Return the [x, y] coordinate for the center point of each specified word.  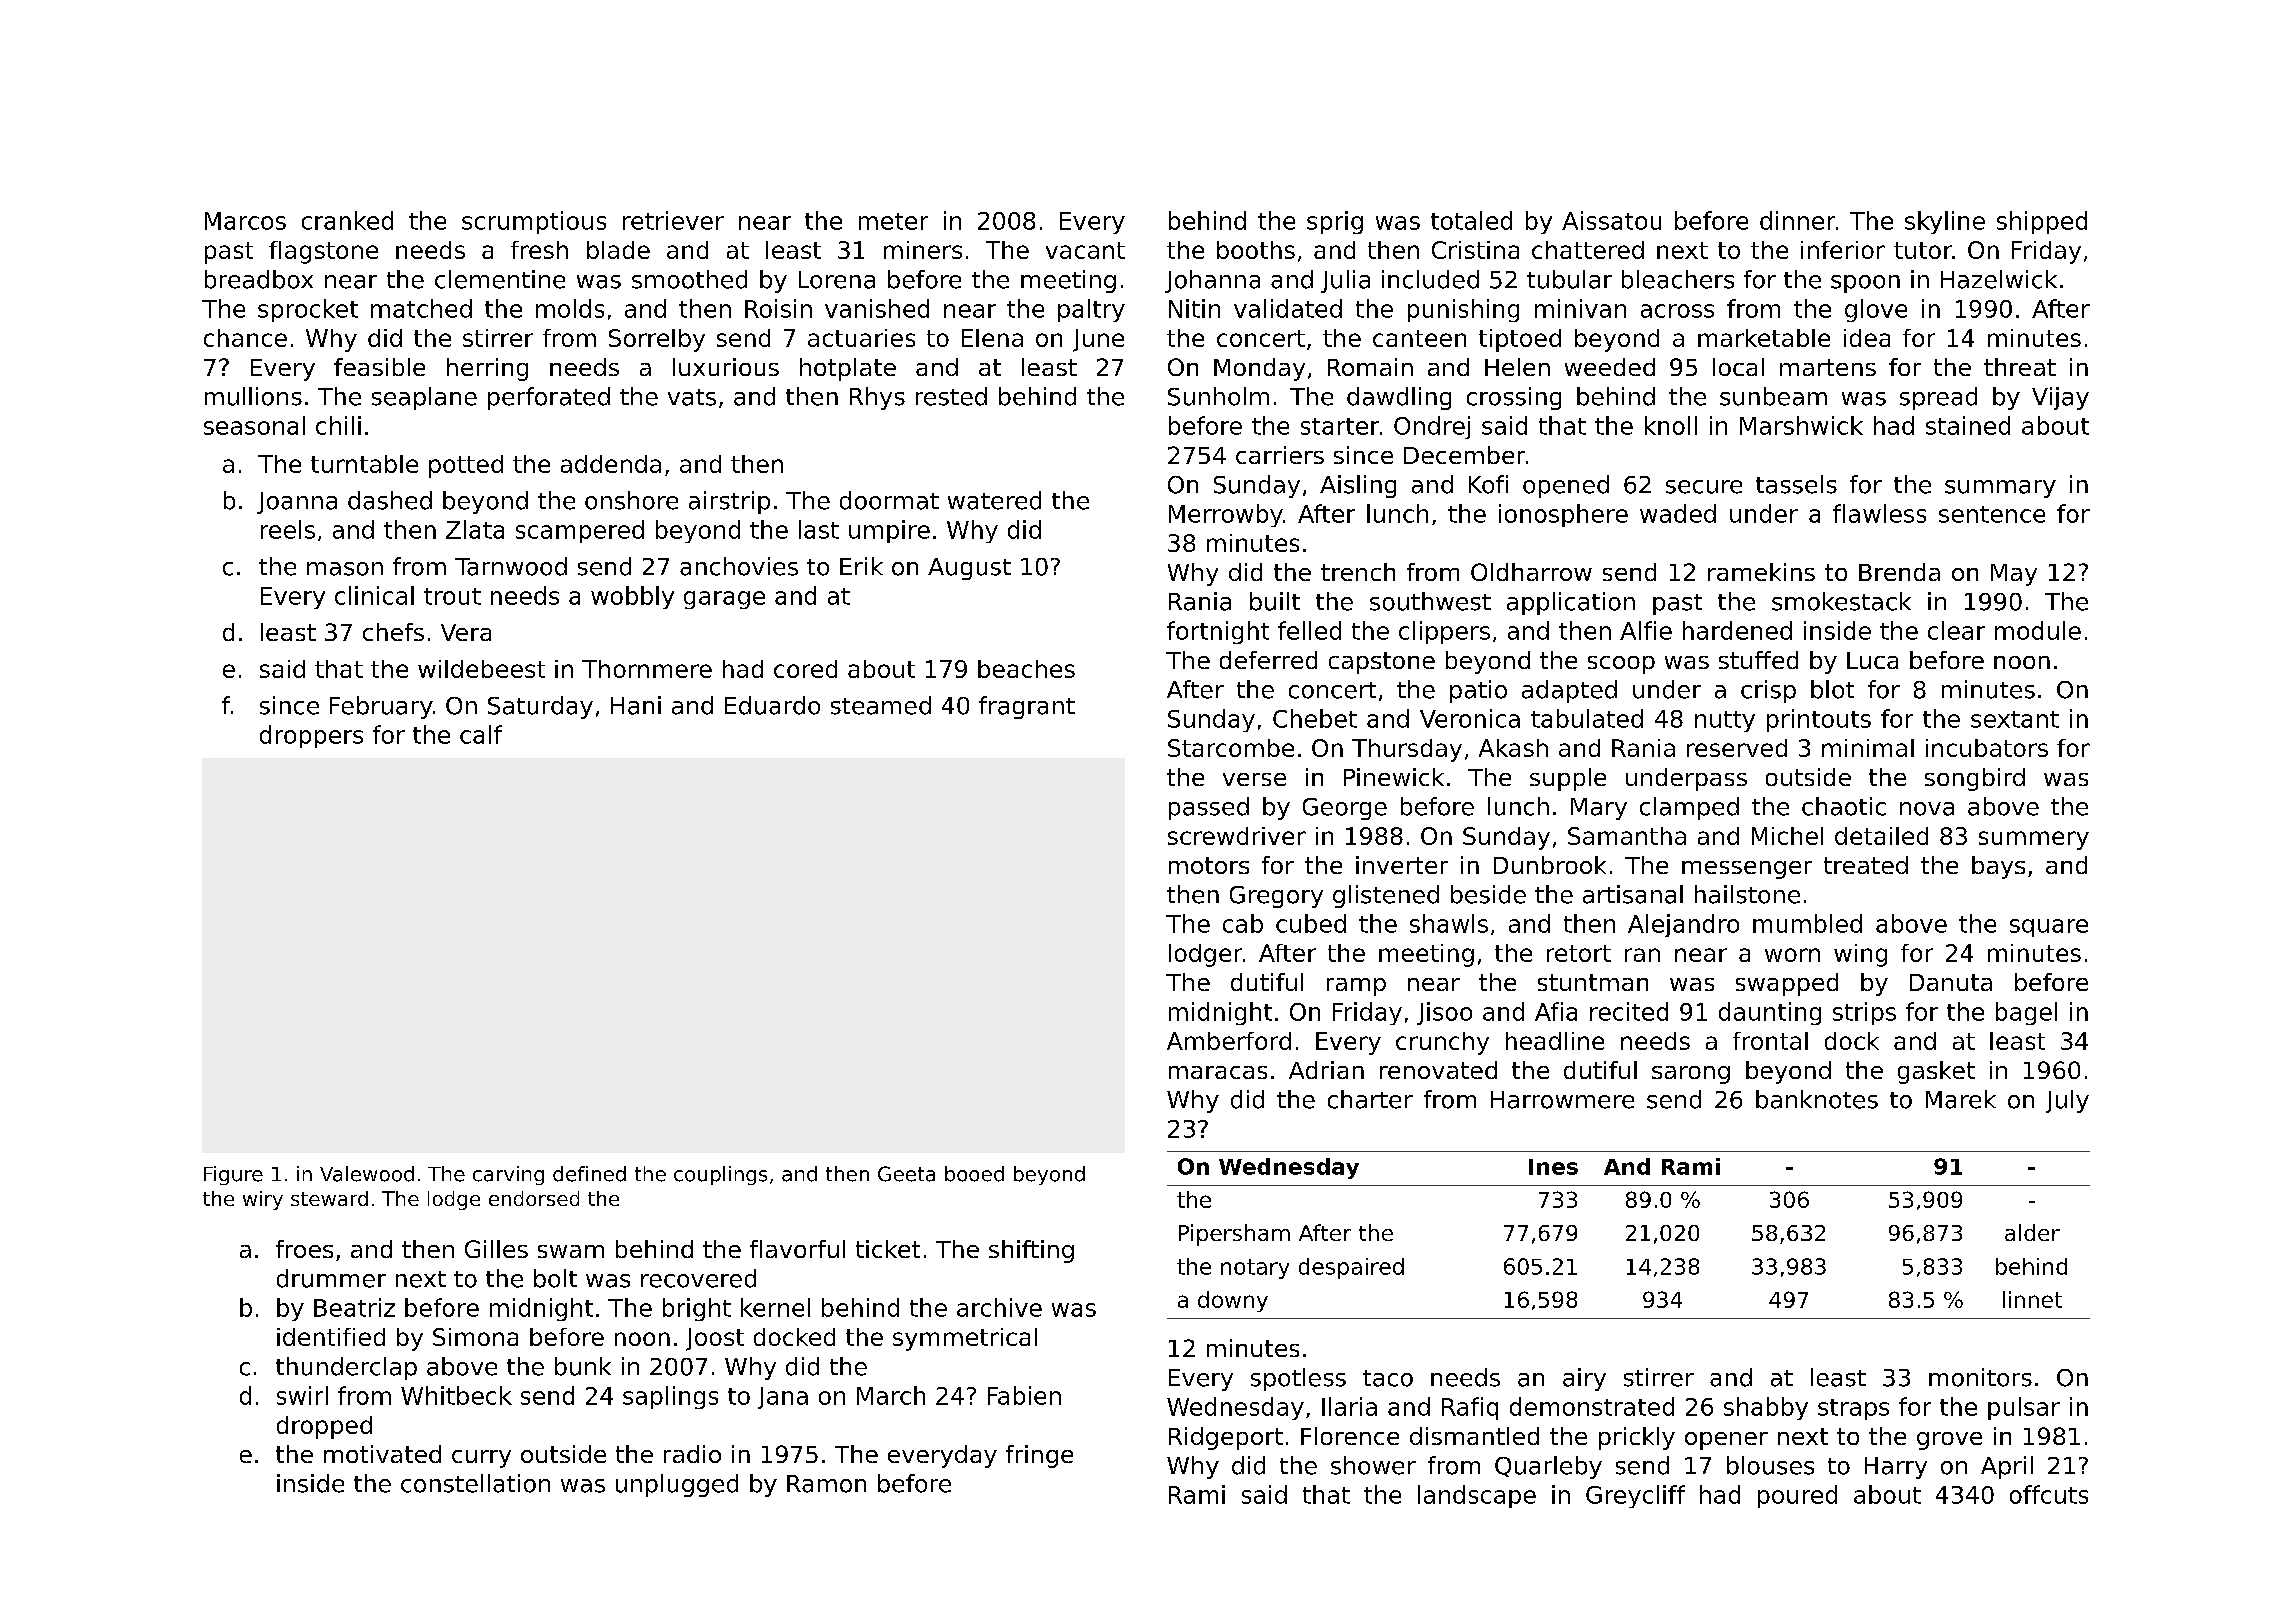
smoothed [689, 279]
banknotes [1817, 1099]
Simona [475, 1337]
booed [974, 1174]
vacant [1085, 250]
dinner [1797, 220]
